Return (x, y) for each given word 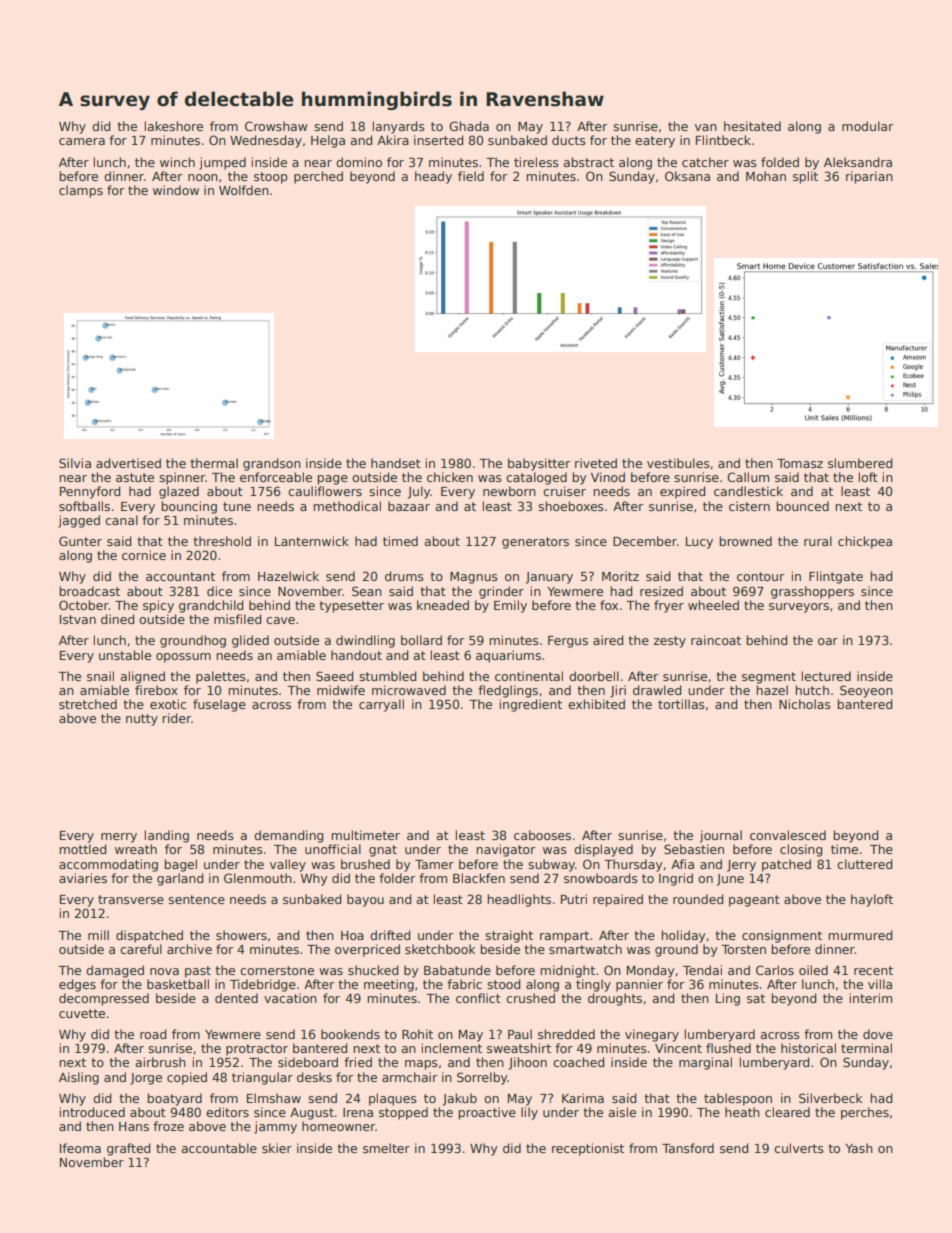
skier (277, 1148)
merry (119, 838)
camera (82, 141)
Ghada (469, 126)
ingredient (531, 705)
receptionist (588, 1149)
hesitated (752, 126)
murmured (861, 935)
